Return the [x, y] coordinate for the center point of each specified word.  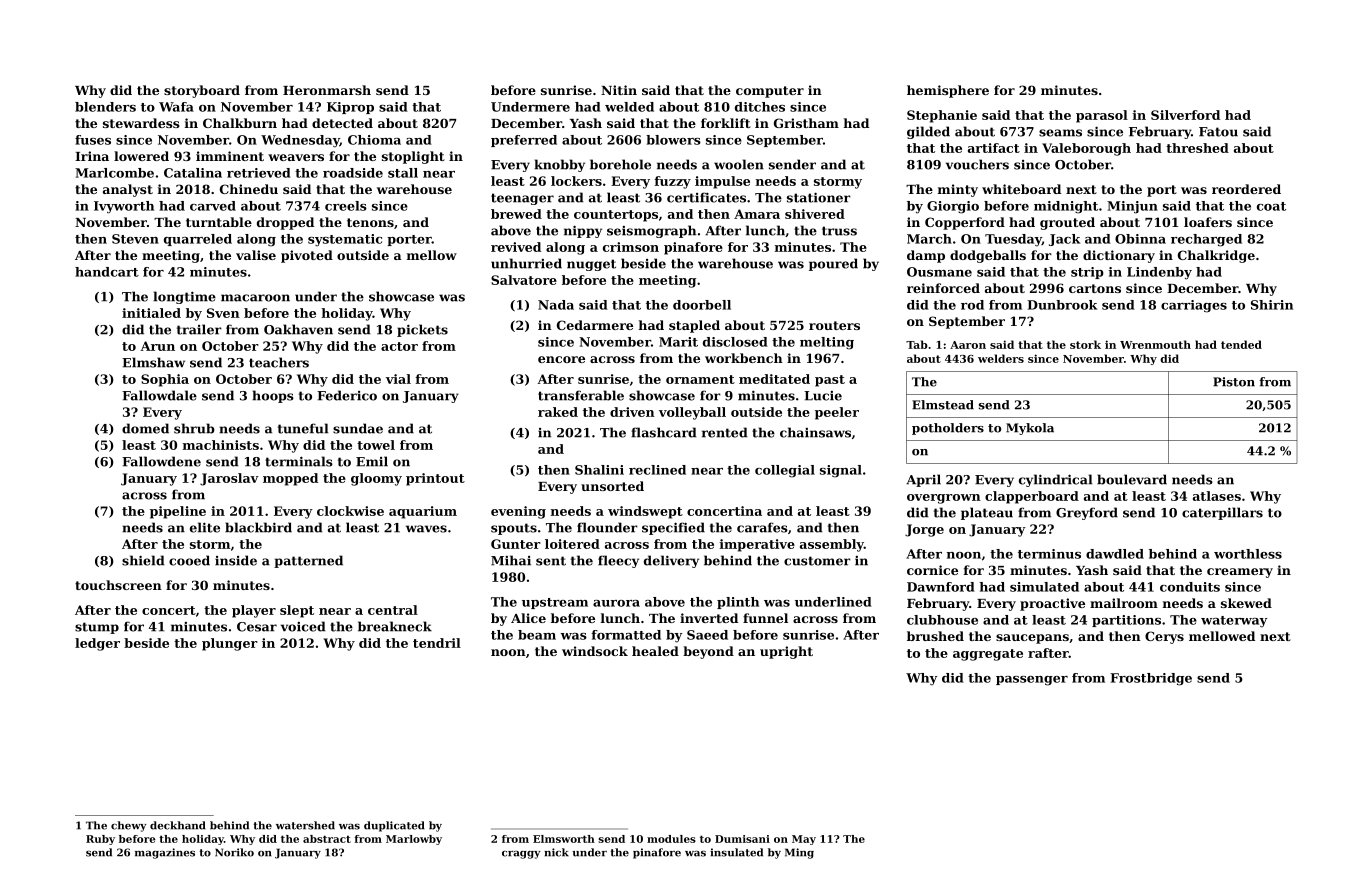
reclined [657, 470]
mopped [290, 479]
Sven [223, 313]
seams [1060, 133]
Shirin [1272, 305]
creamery [1240, 573]
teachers [279, 362]
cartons [1095, 288]
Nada [556, 305]
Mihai [511, 560]
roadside [353, 173]
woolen [739, 164]
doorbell [702, 305]
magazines [165, 853]
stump [97, 628]
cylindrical [1055, 480]
